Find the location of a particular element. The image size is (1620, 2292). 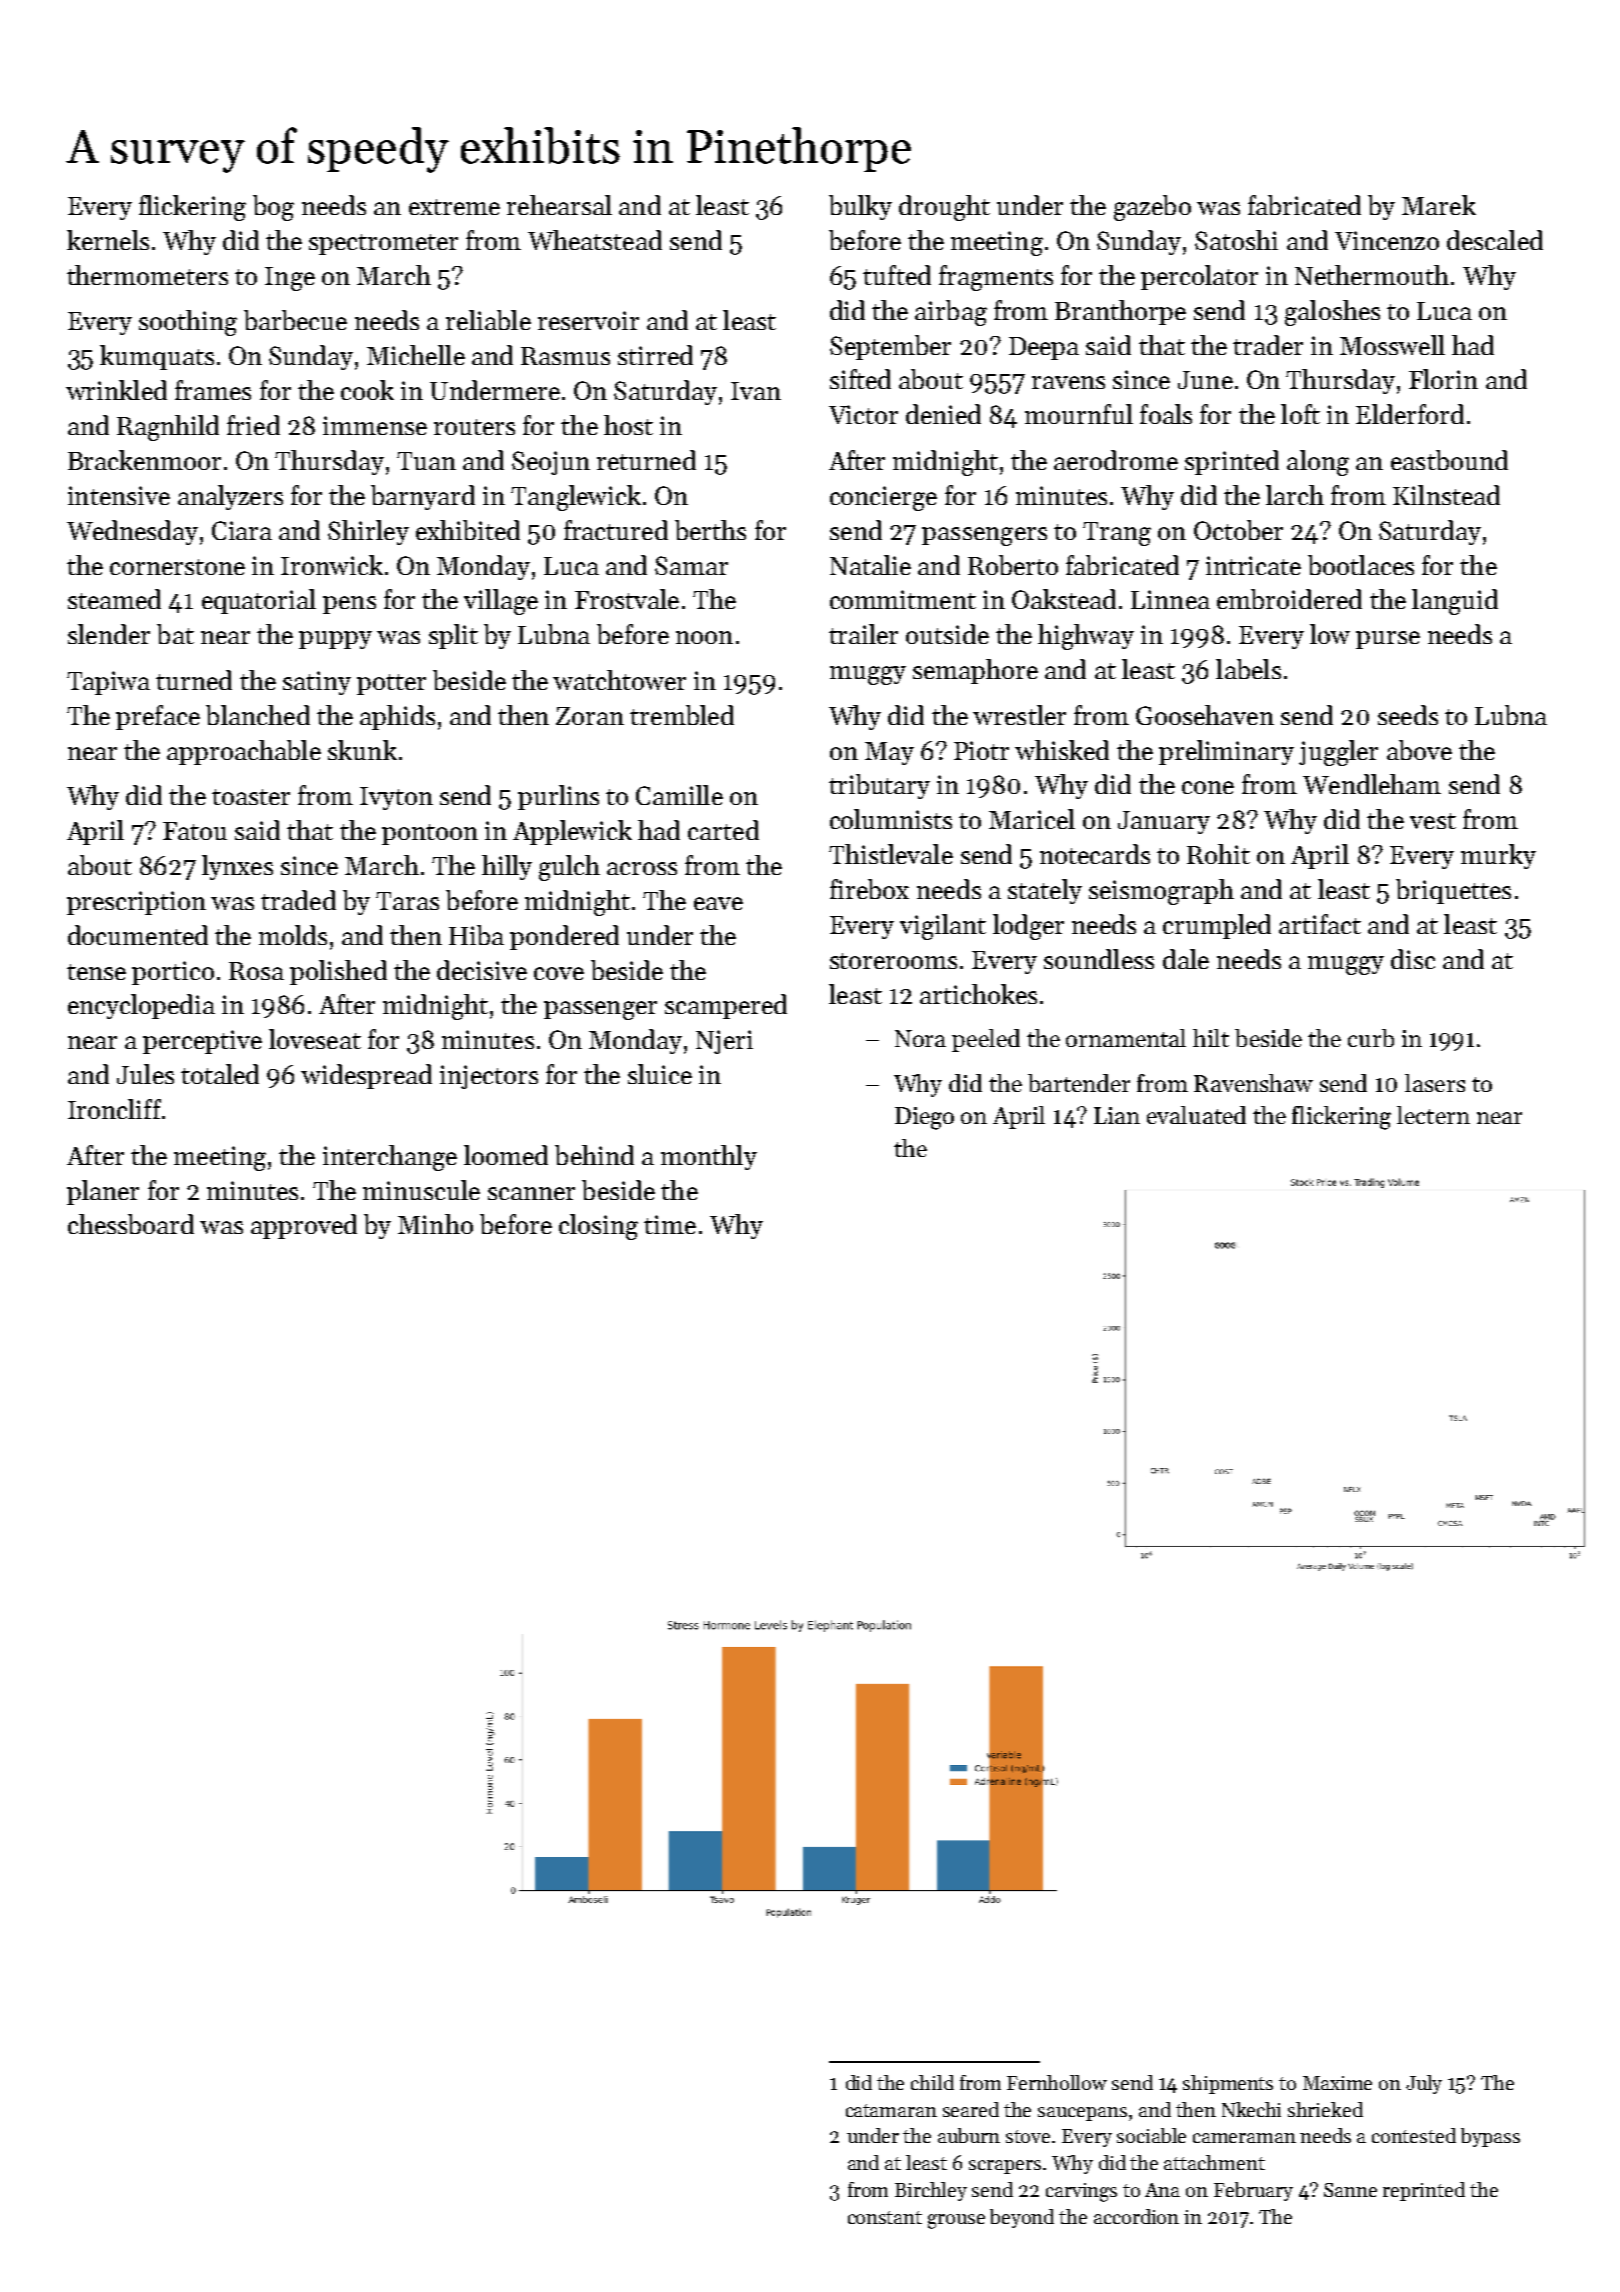

kernels is located at coordinates (108, 240).
